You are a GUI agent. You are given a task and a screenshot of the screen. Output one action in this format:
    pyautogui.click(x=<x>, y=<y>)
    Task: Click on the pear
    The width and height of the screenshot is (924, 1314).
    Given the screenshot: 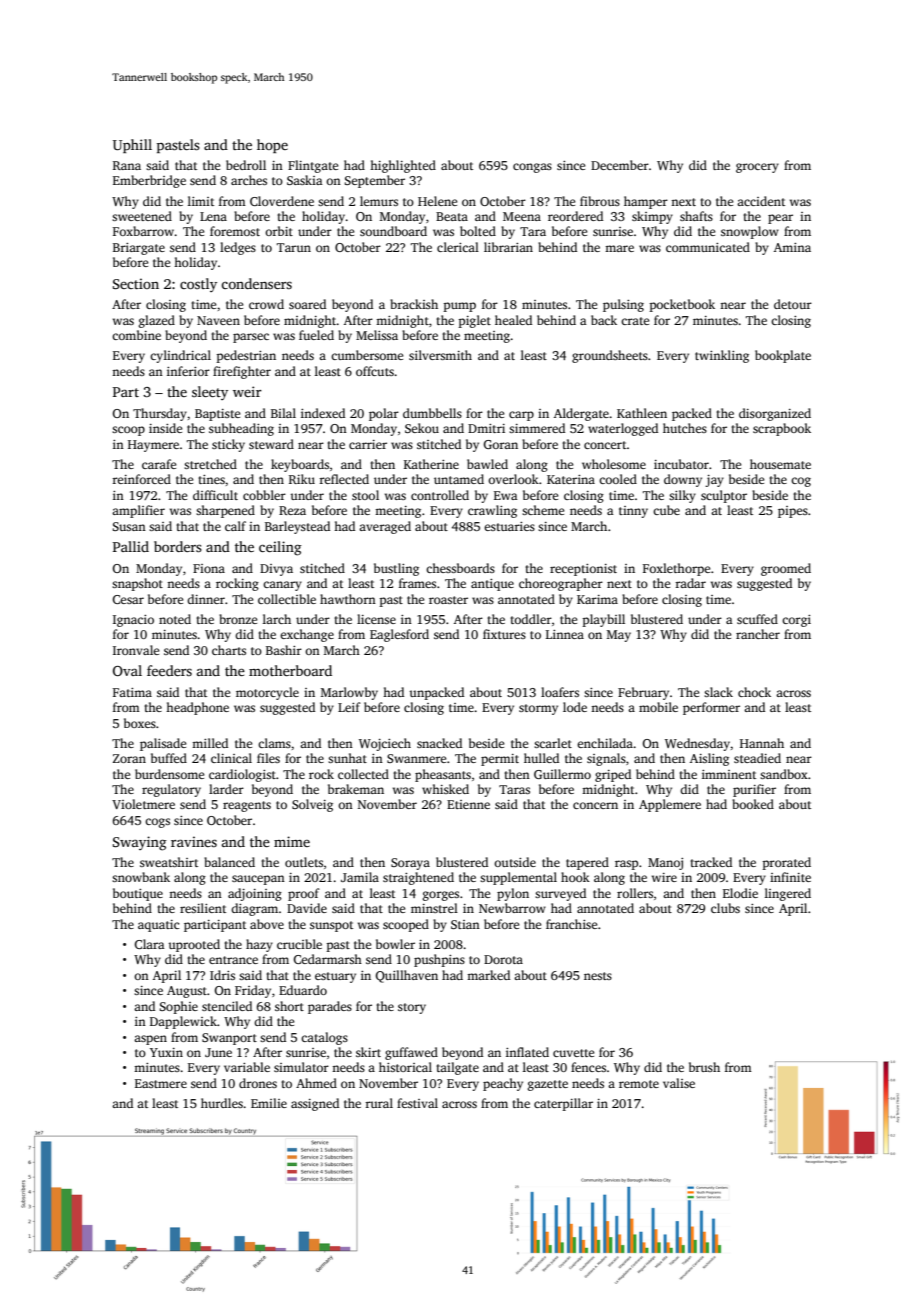 What is the action you would take?
    pyautogui.click(x=780, y=219)
